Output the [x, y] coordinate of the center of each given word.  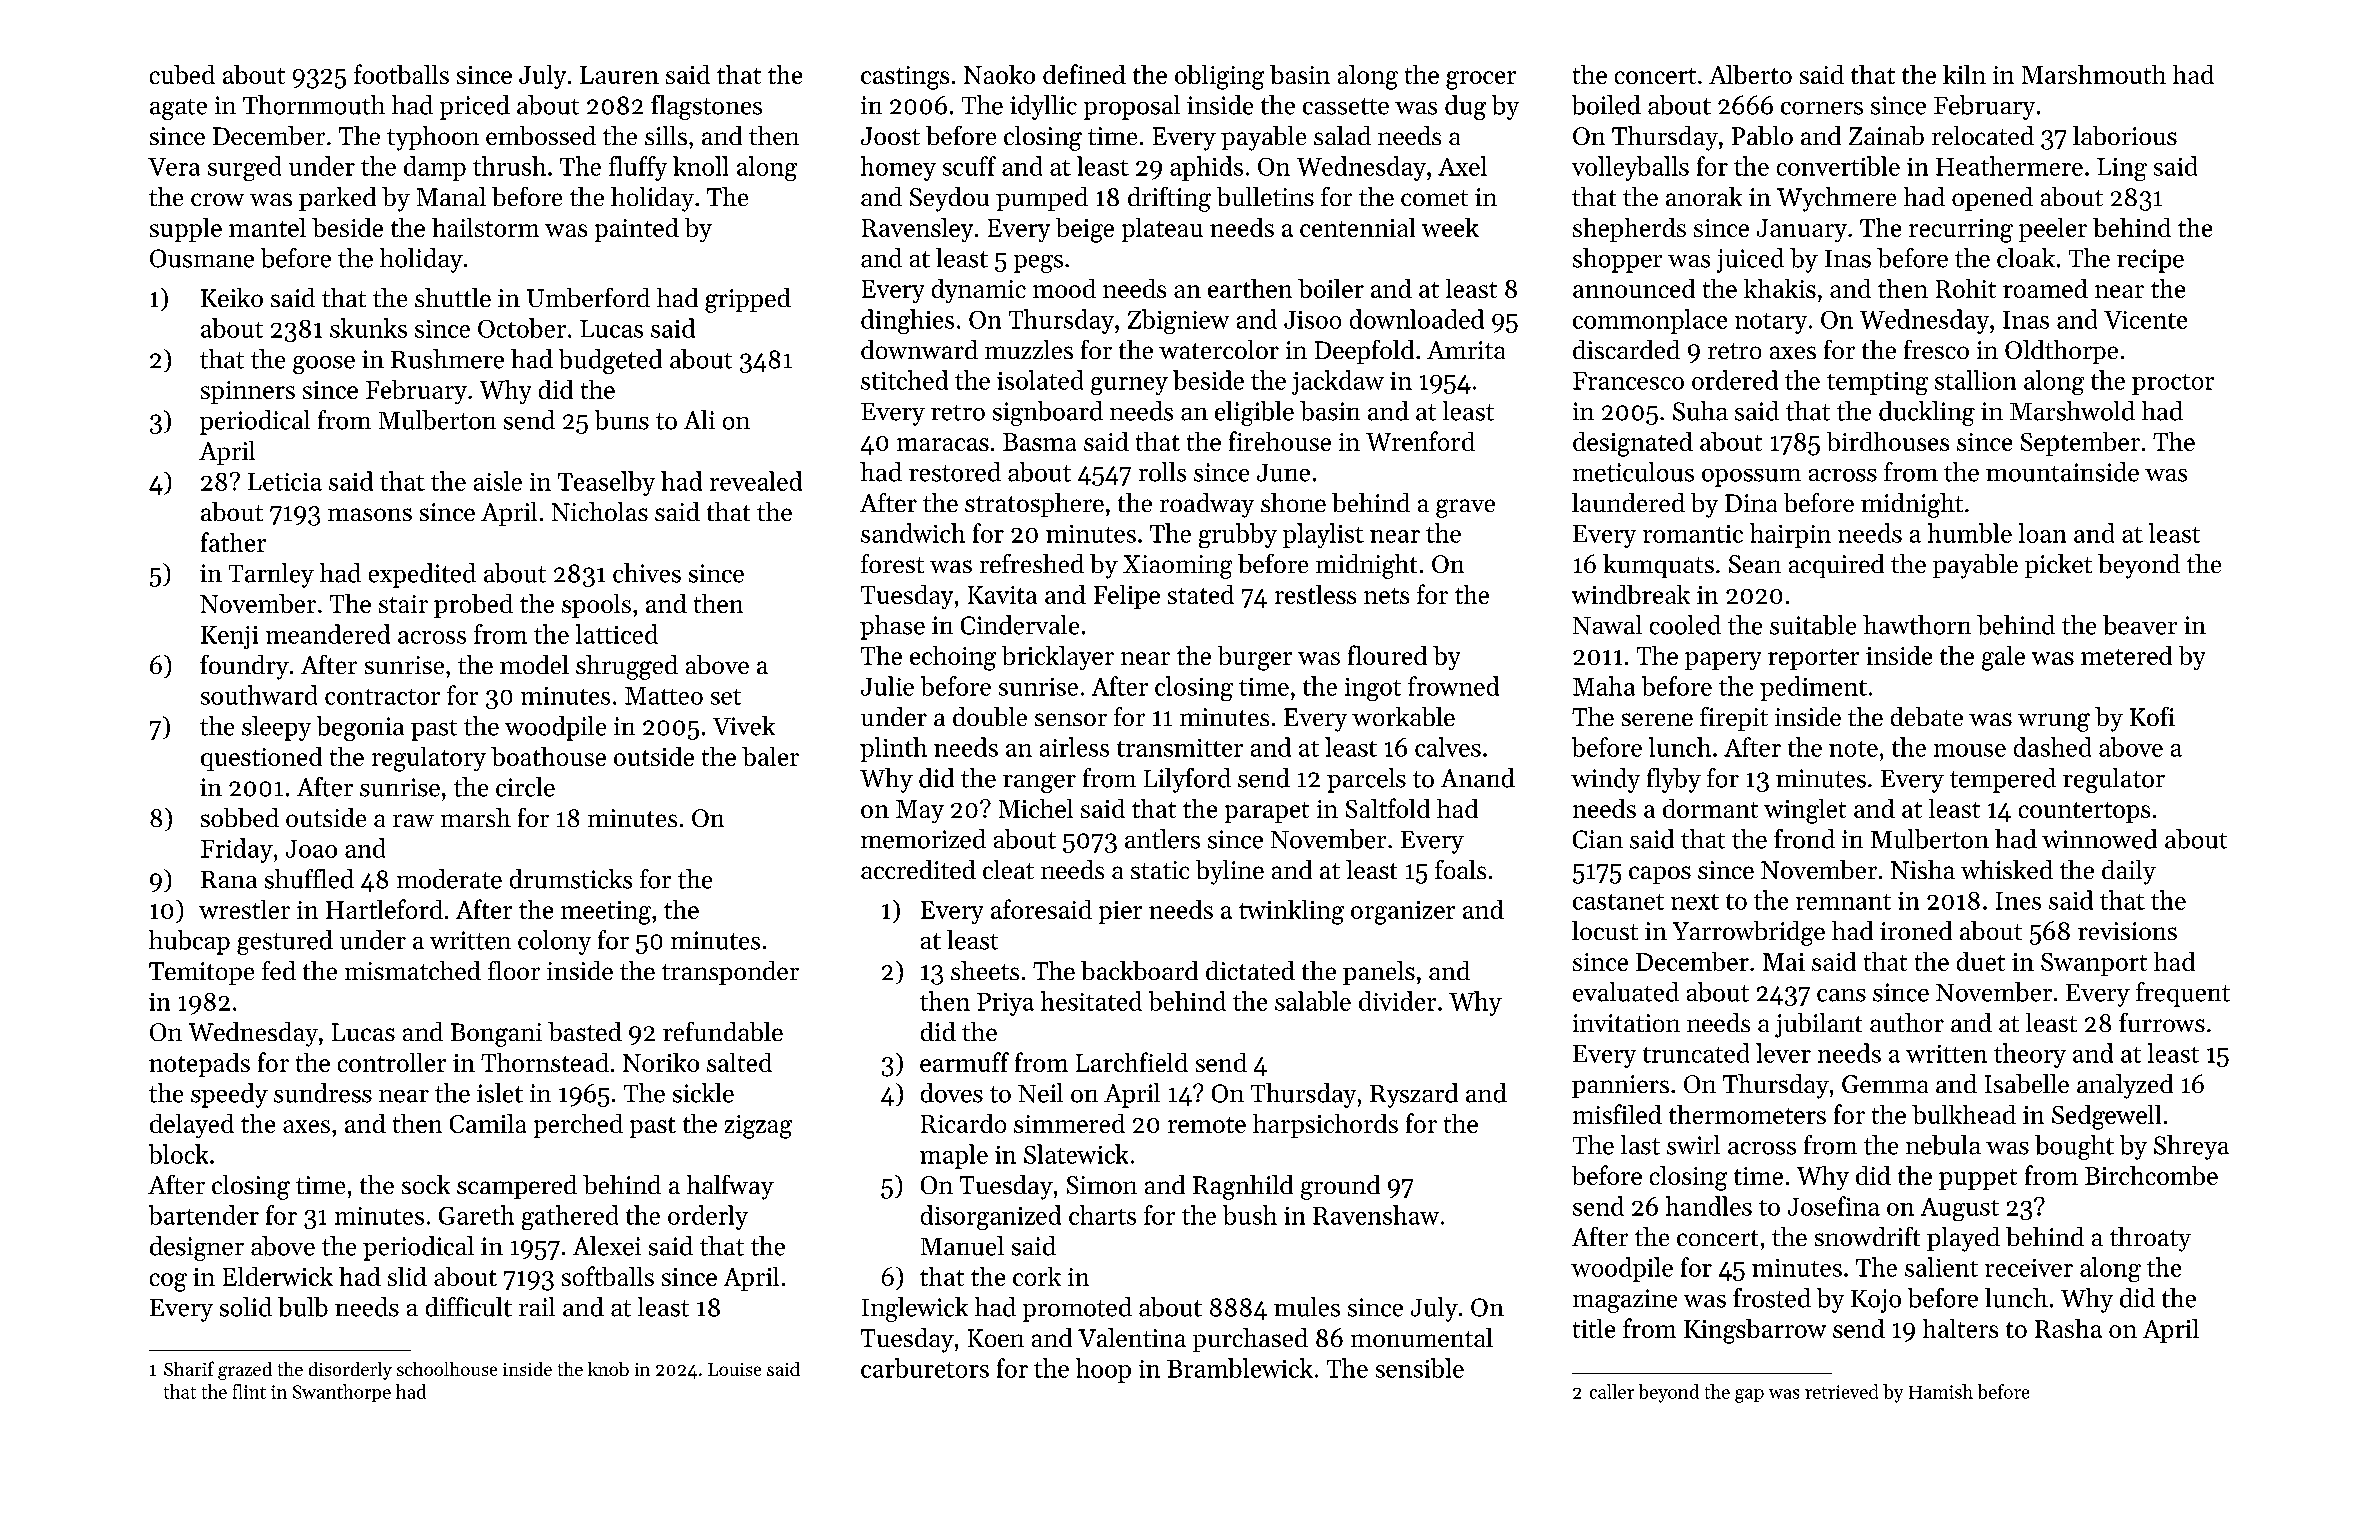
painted [637, 230]
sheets [985, 970]
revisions [2127, 931]
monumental [1422, 1337]
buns [622, 420]
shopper [1617, 260]
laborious [2125, 135]
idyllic [1043, 107]
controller [392, 1062]
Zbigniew [1178, 321]
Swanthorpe [342, 1393]
